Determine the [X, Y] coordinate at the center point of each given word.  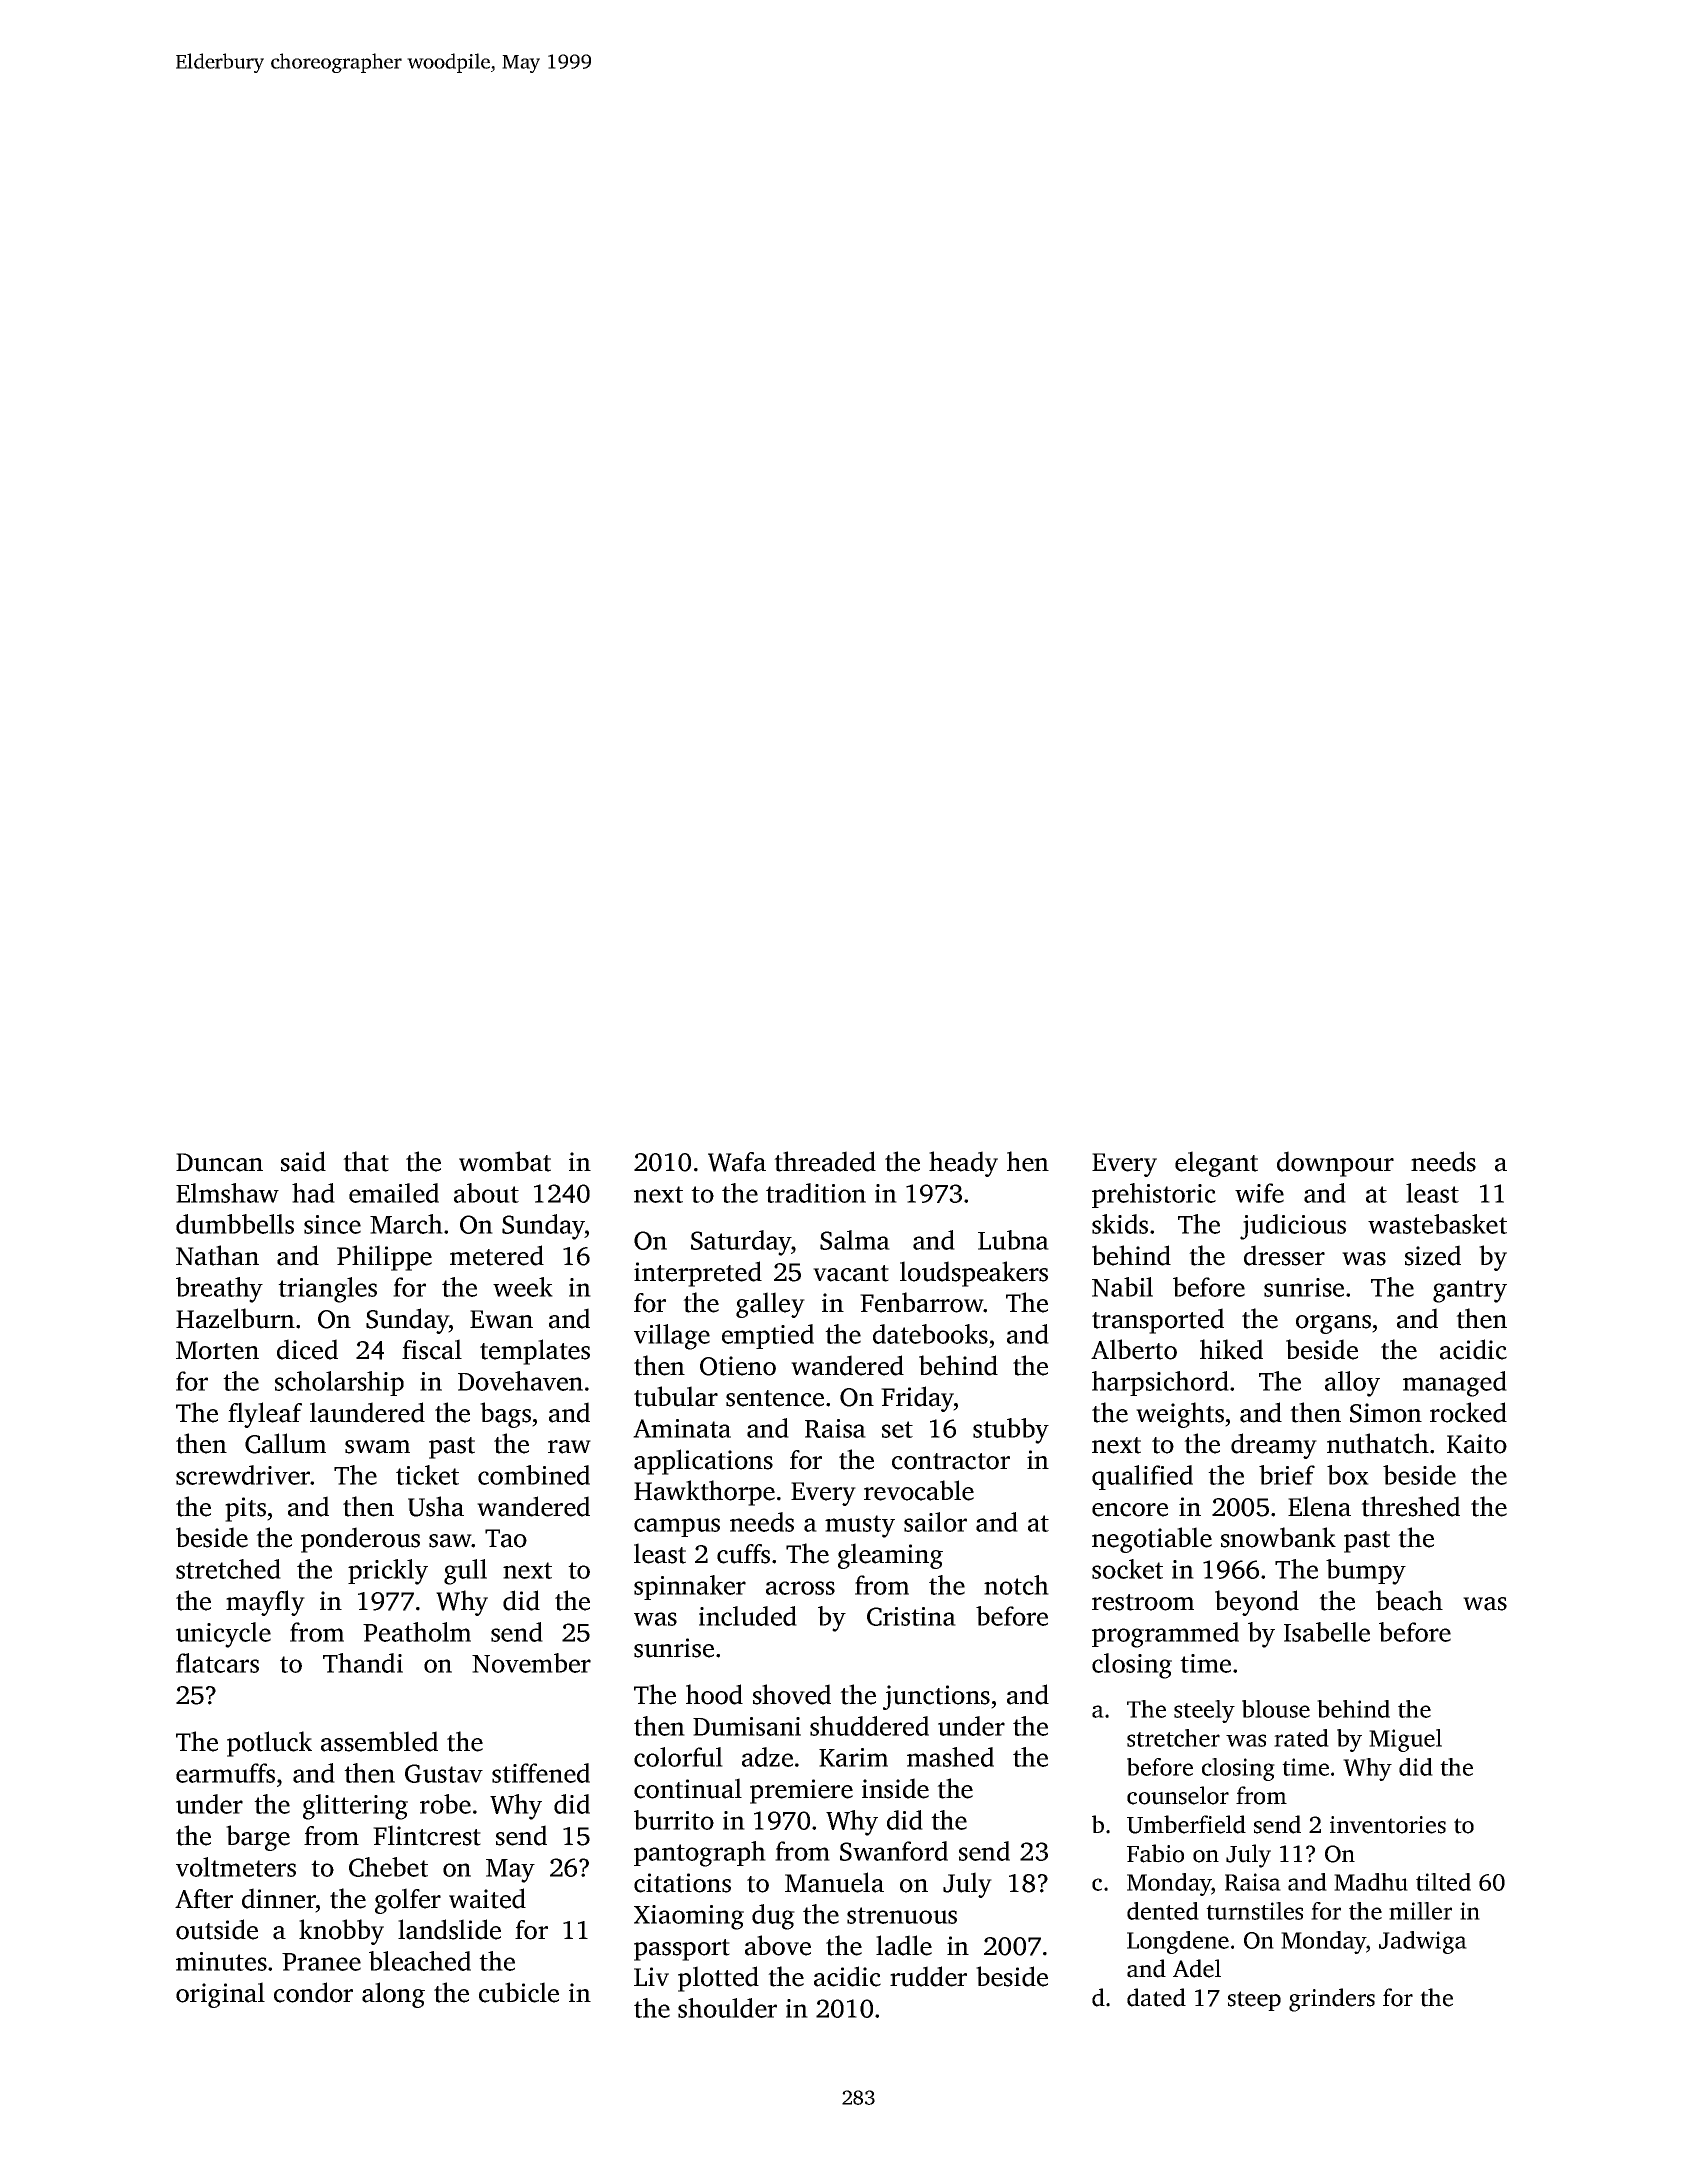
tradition [816, 1193]
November [531, 1663]
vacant [851, 1273]
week [523, 1287]
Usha [436, 1506]
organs [1333, 1324]
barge [258, 1838]
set [897, 1429]
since [332, 1224]
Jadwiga [1423, 1942]
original [220, 1995]
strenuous [902, 1915]
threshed [1410, 1506]
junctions [936, 1697]
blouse [1276, 1709]
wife [1259, 1193]
